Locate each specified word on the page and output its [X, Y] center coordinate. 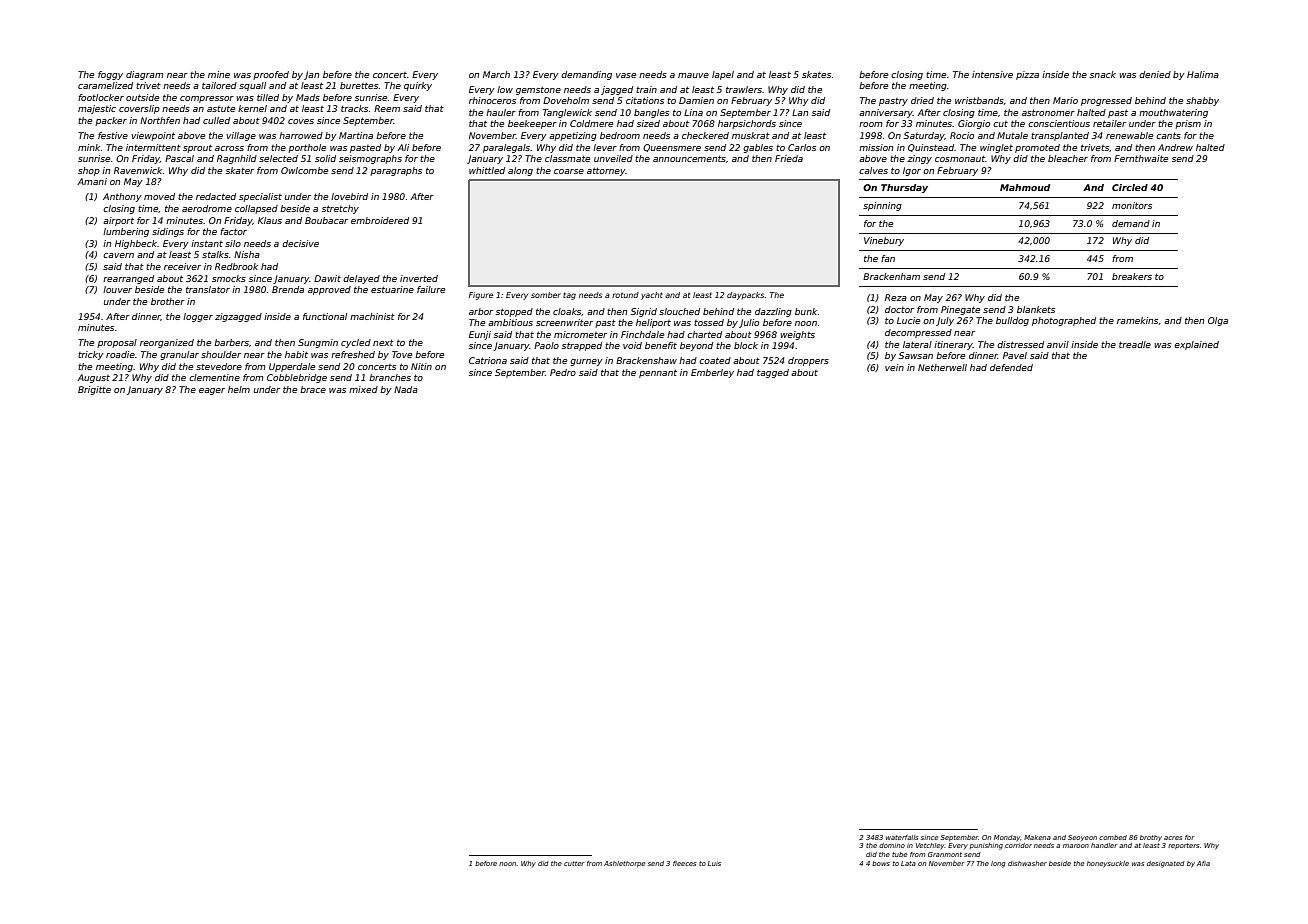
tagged [773, 373]
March [496, 74]
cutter [574, 863]
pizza [1027, 75]
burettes [359, 85]
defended [1011, 367]
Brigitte [94, 390]
